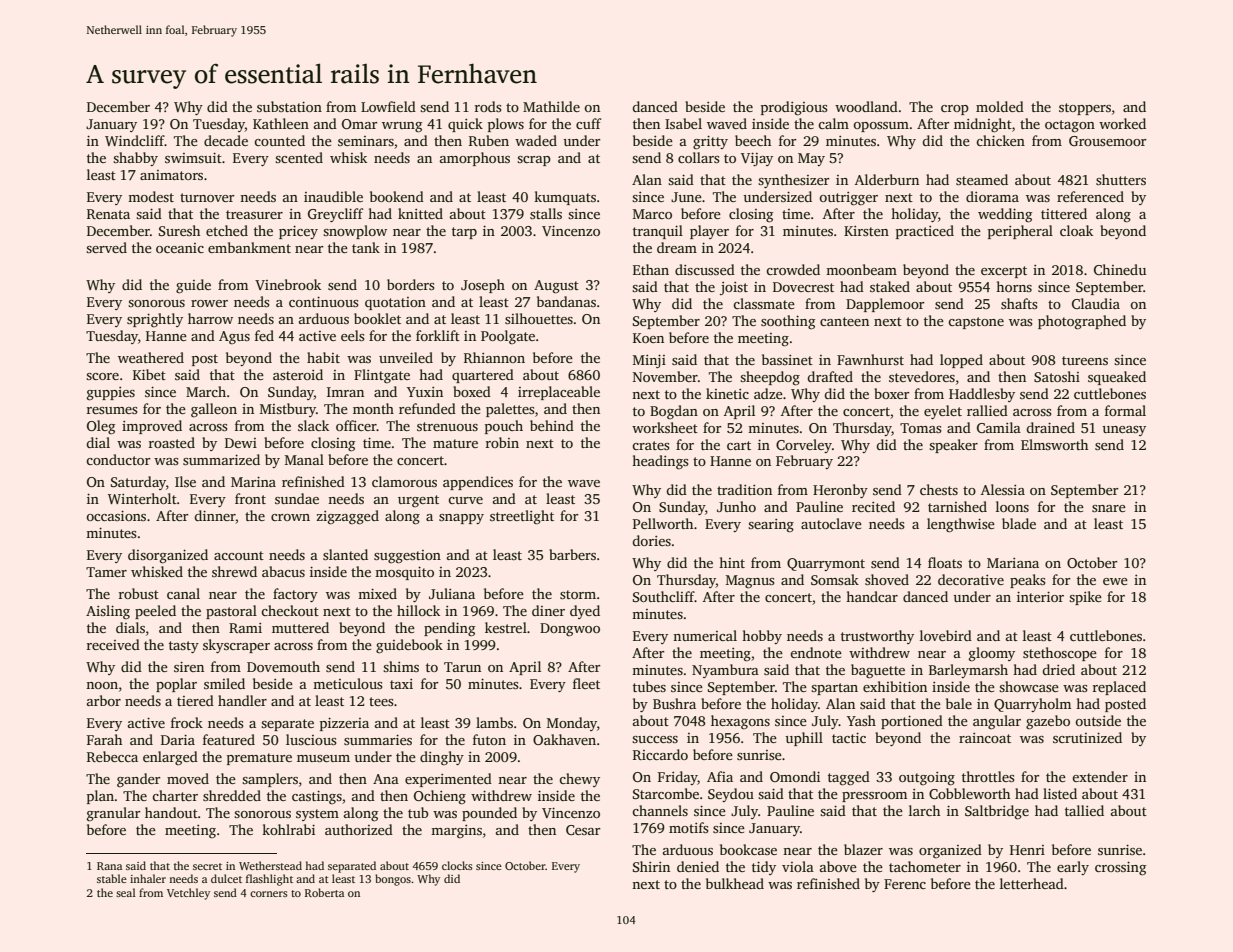 This screenshot has height=952, width=1233. What do you see at coordinates (570, 630) in the screenshot?
I see `Dongwoo` at bounding box center [570, 630].
